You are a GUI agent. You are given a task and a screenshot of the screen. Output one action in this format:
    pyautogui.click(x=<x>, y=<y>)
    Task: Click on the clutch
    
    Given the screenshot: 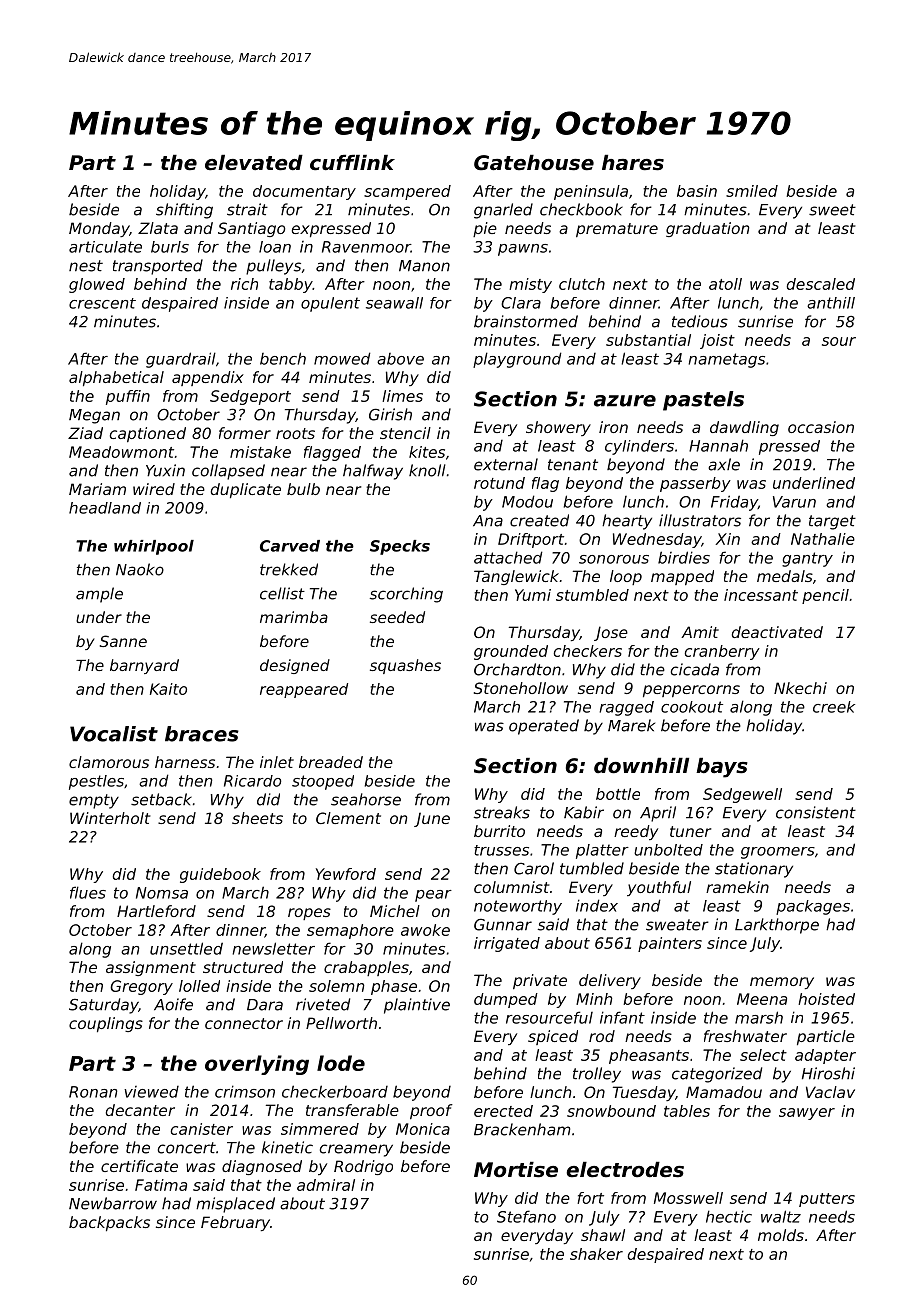 What is the action you would take?
    pyautogui.click(x=582, y=284)
